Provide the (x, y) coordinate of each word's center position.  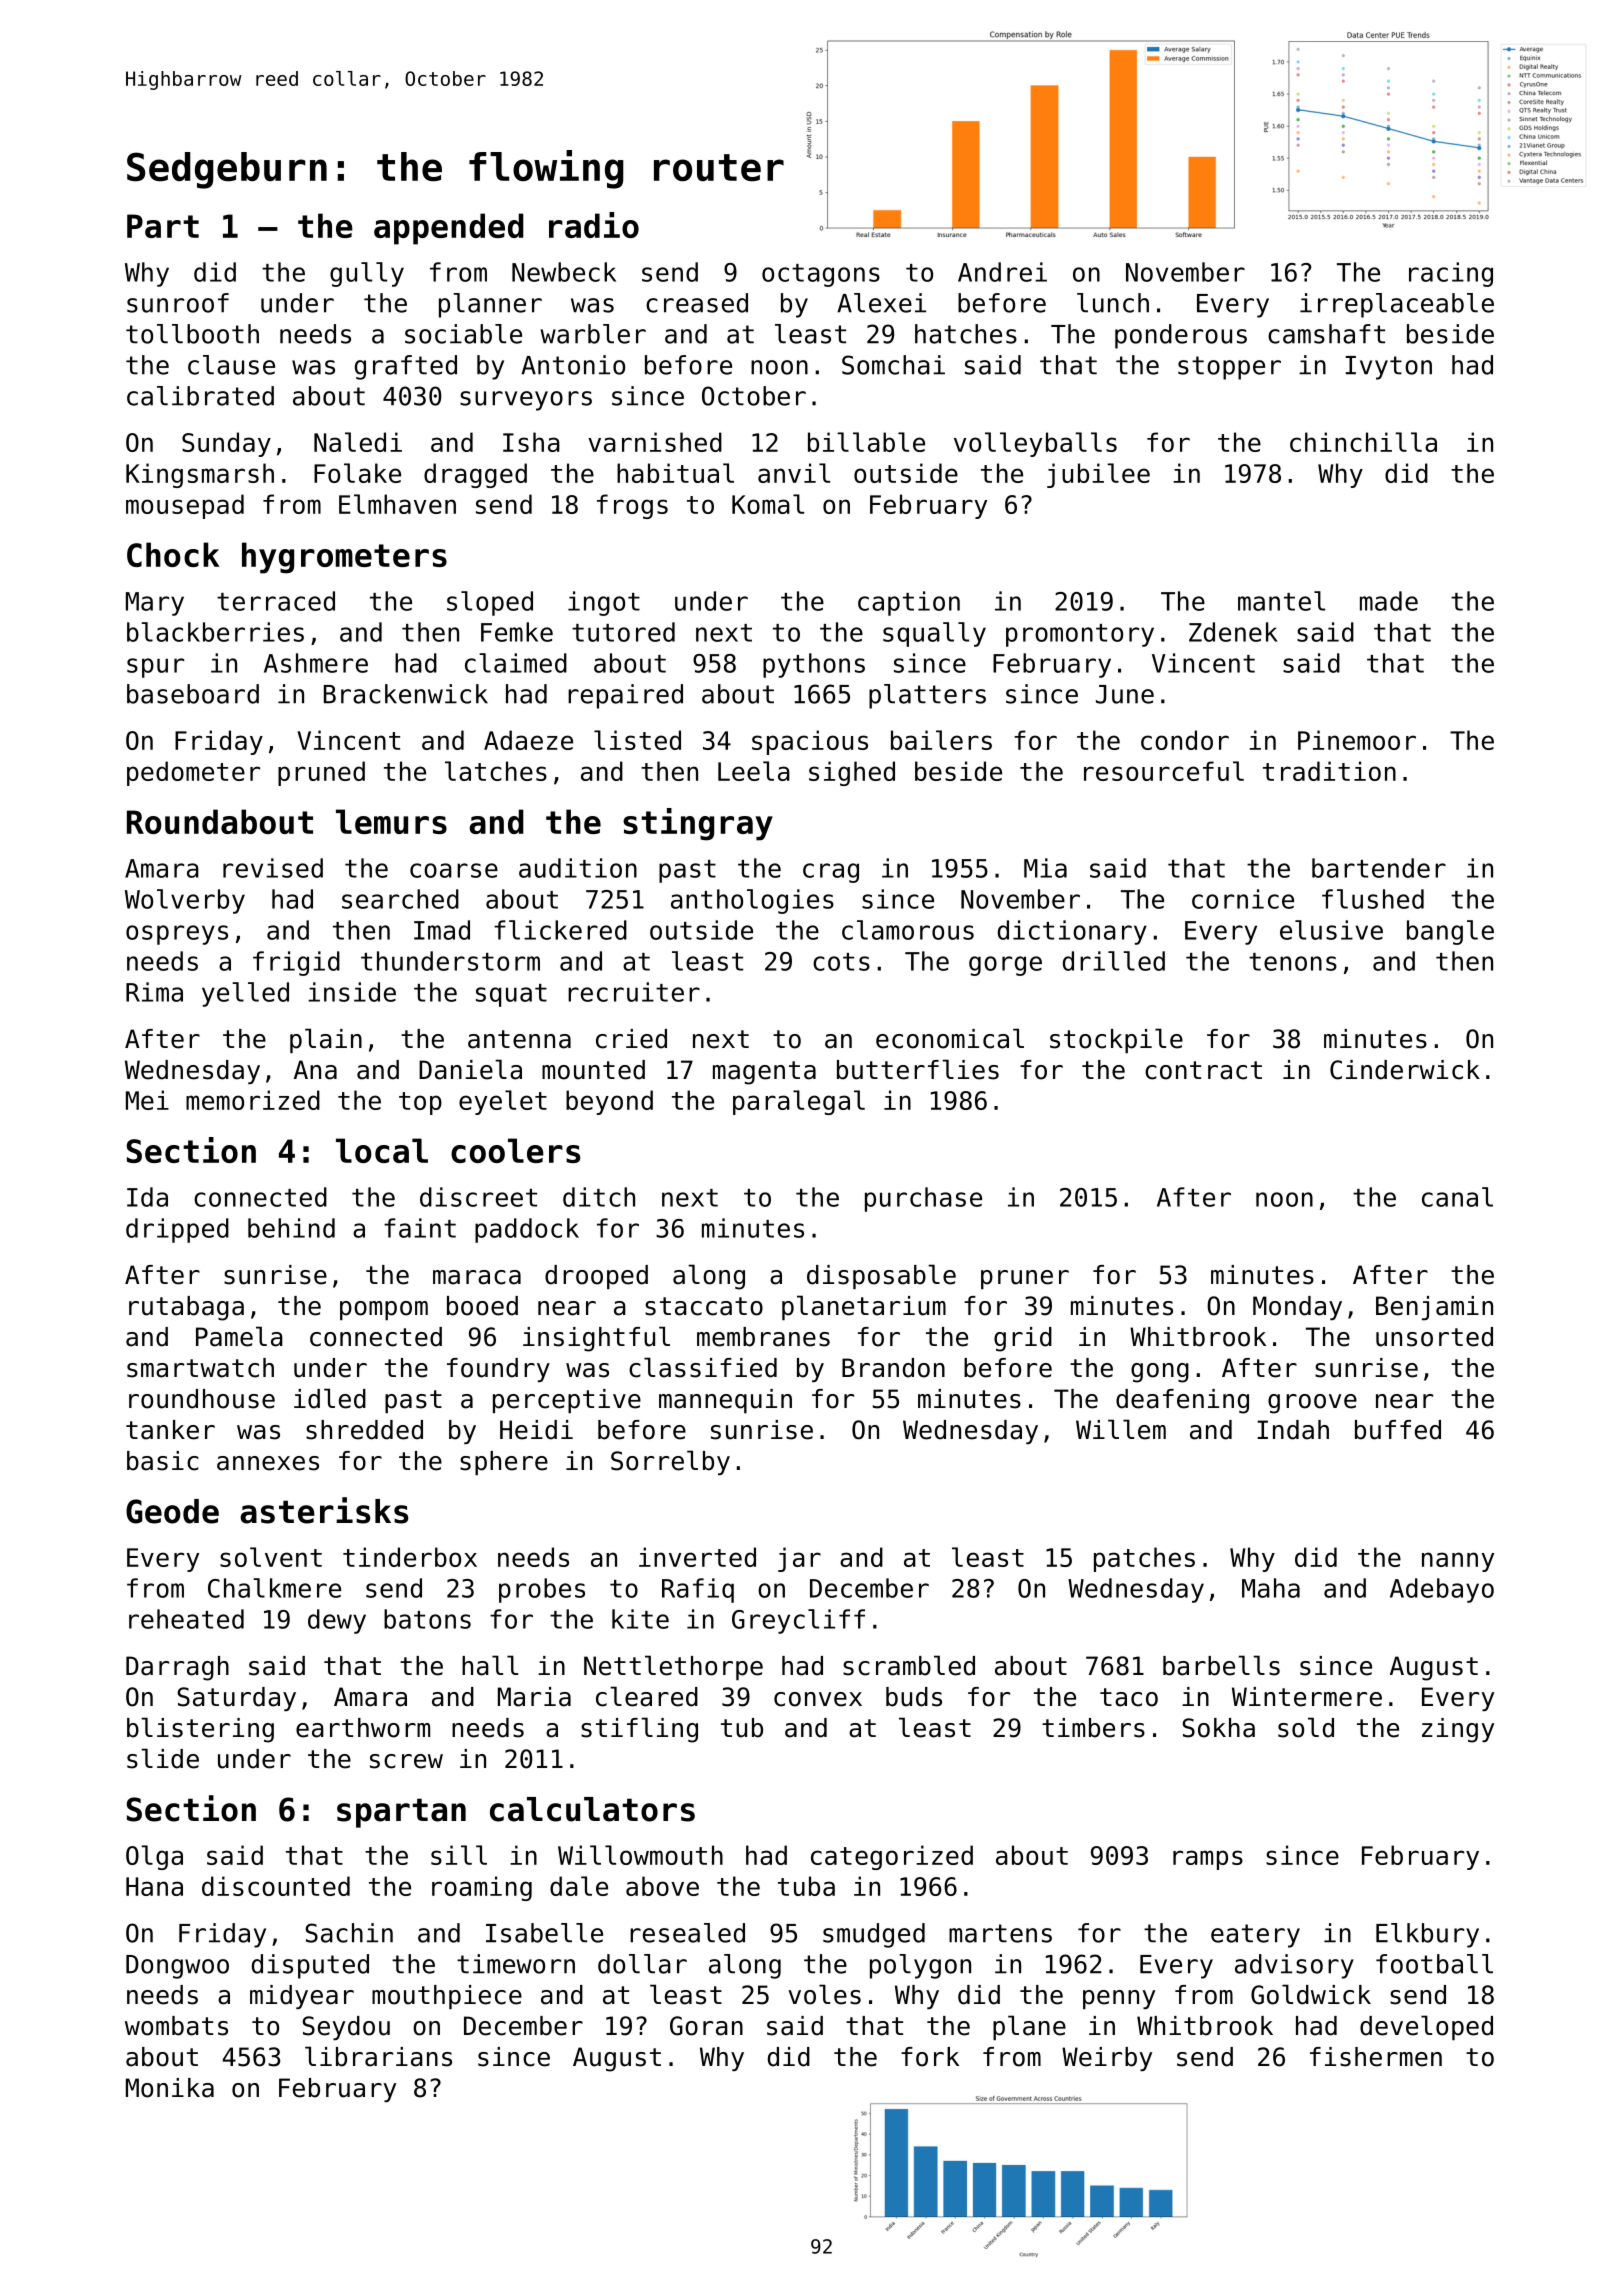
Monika (170, 2088)
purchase (923, 1199)
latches (496, 771)
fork (930, 2057)
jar (799, 1559)
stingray (698, 824)
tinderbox (410, 1557)
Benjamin (1434, 1308)
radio (594, 225)
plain (326, 1040)
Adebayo (1442, 1590)
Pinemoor (1357, 740)
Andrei (1002, 272)
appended (449, 229)
